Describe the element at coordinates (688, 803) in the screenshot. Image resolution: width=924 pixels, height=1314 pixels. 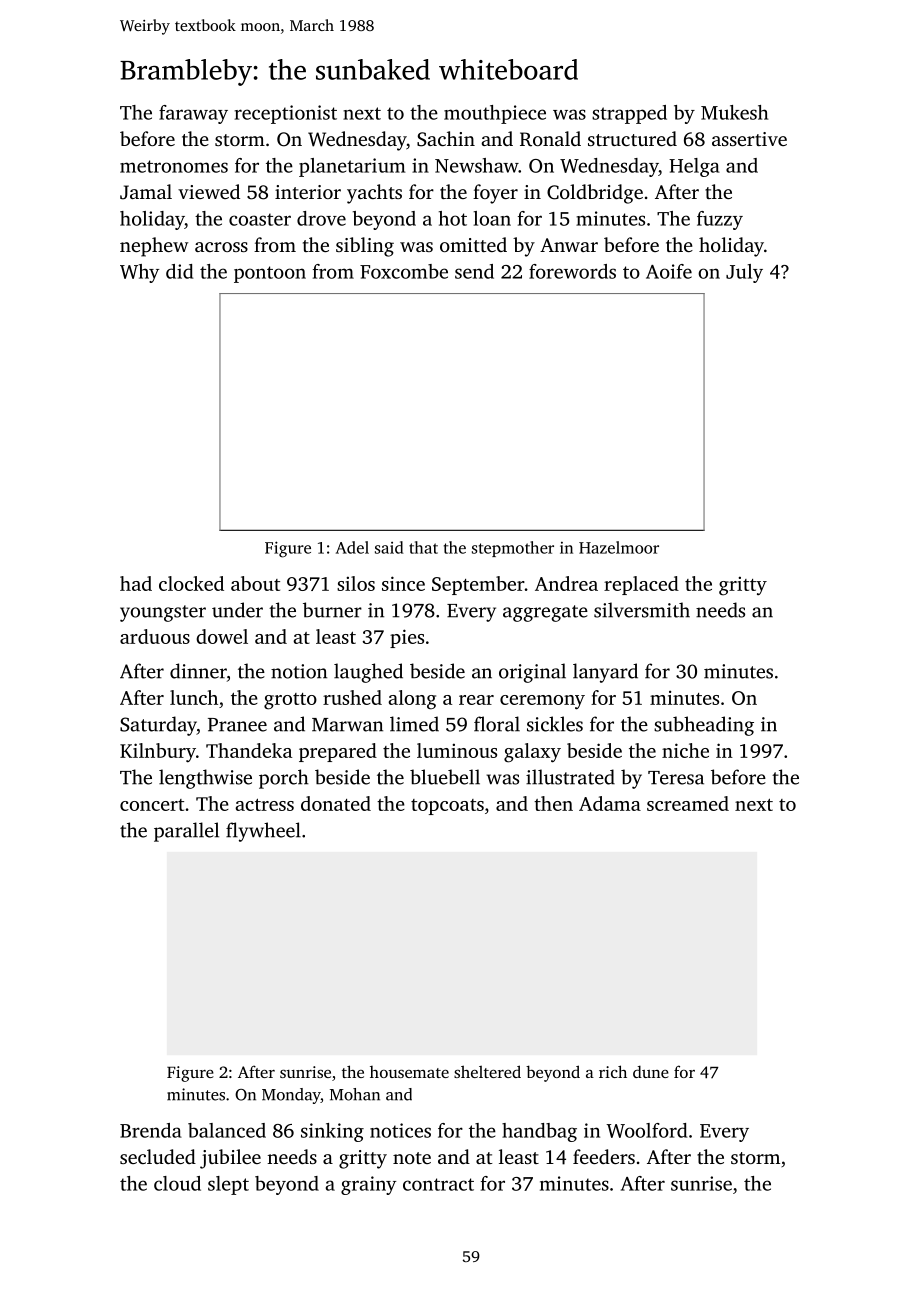
I see `screamed` at that location.
